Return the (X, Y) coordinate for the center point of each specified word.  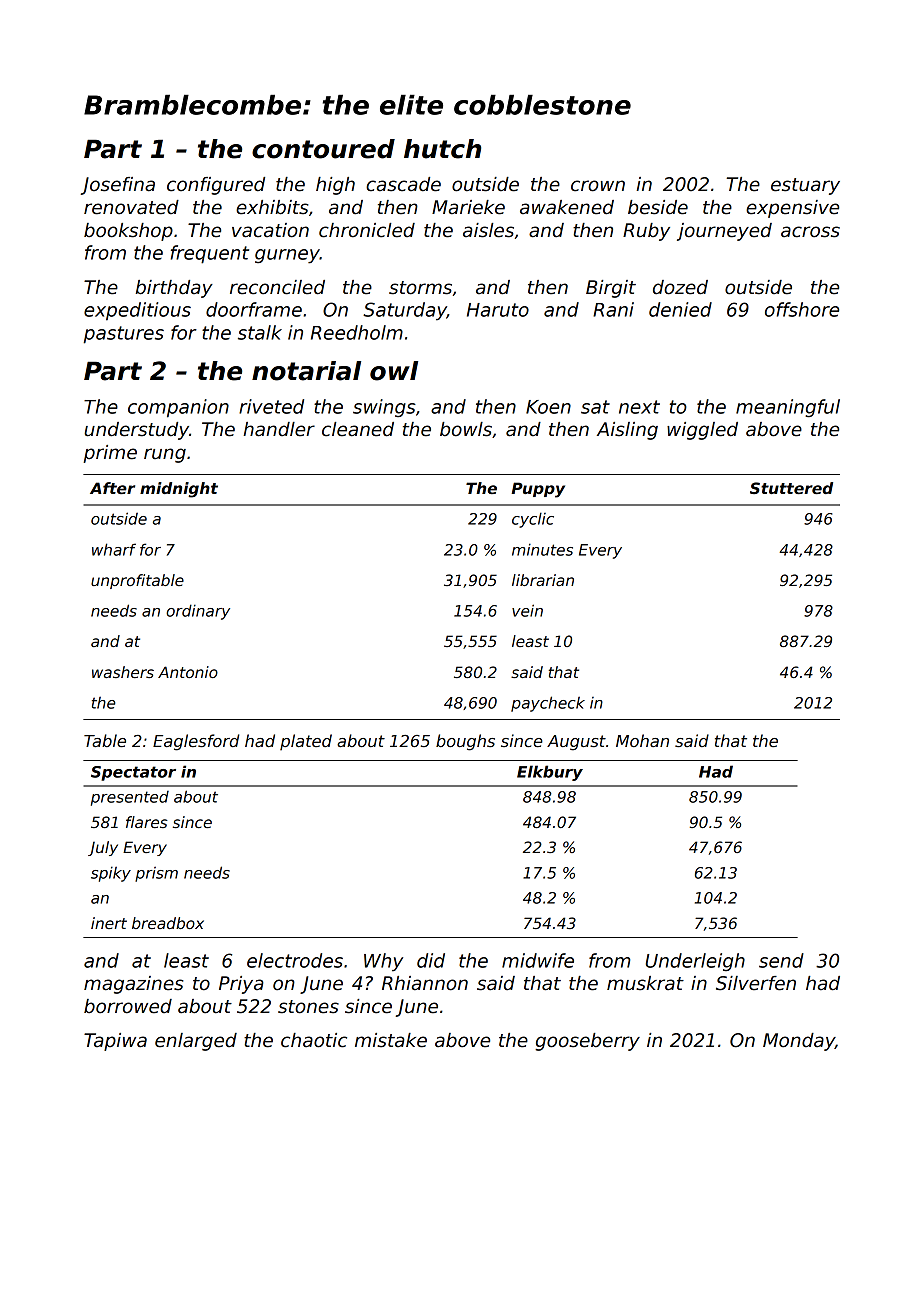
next (639, 407)
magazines (134, 985)
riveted (271, 406)
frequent (210, 254)
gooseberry (587, 1042)
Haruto (498, 310)
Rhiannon (425, 983)
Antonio (188, 672)
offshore (802, 309)
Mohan (642, 741)
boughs (465, 742)
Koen (548, 407)
